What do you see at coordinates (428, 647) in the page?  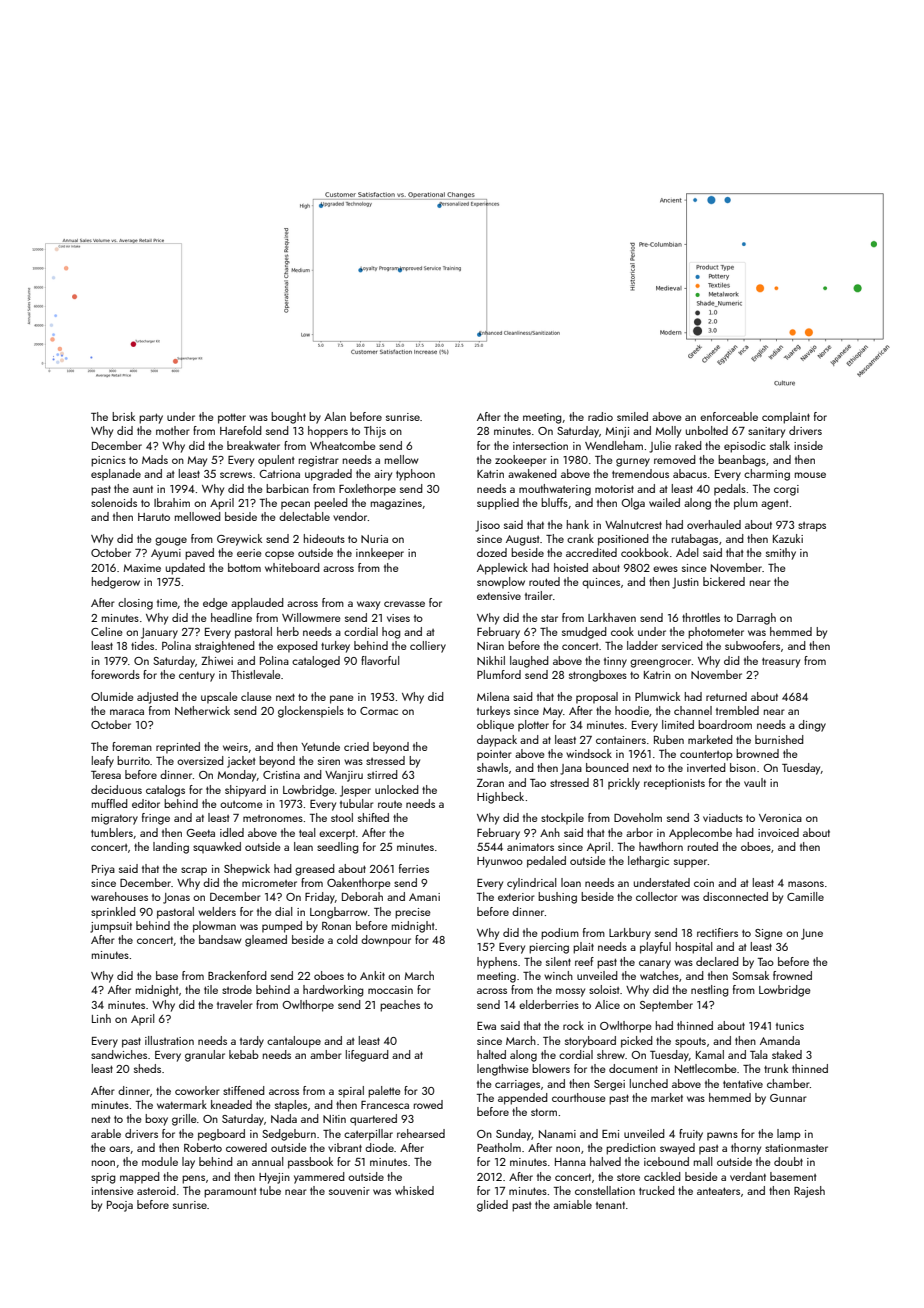 I see `colliery` at bounding box center [428, 647].
